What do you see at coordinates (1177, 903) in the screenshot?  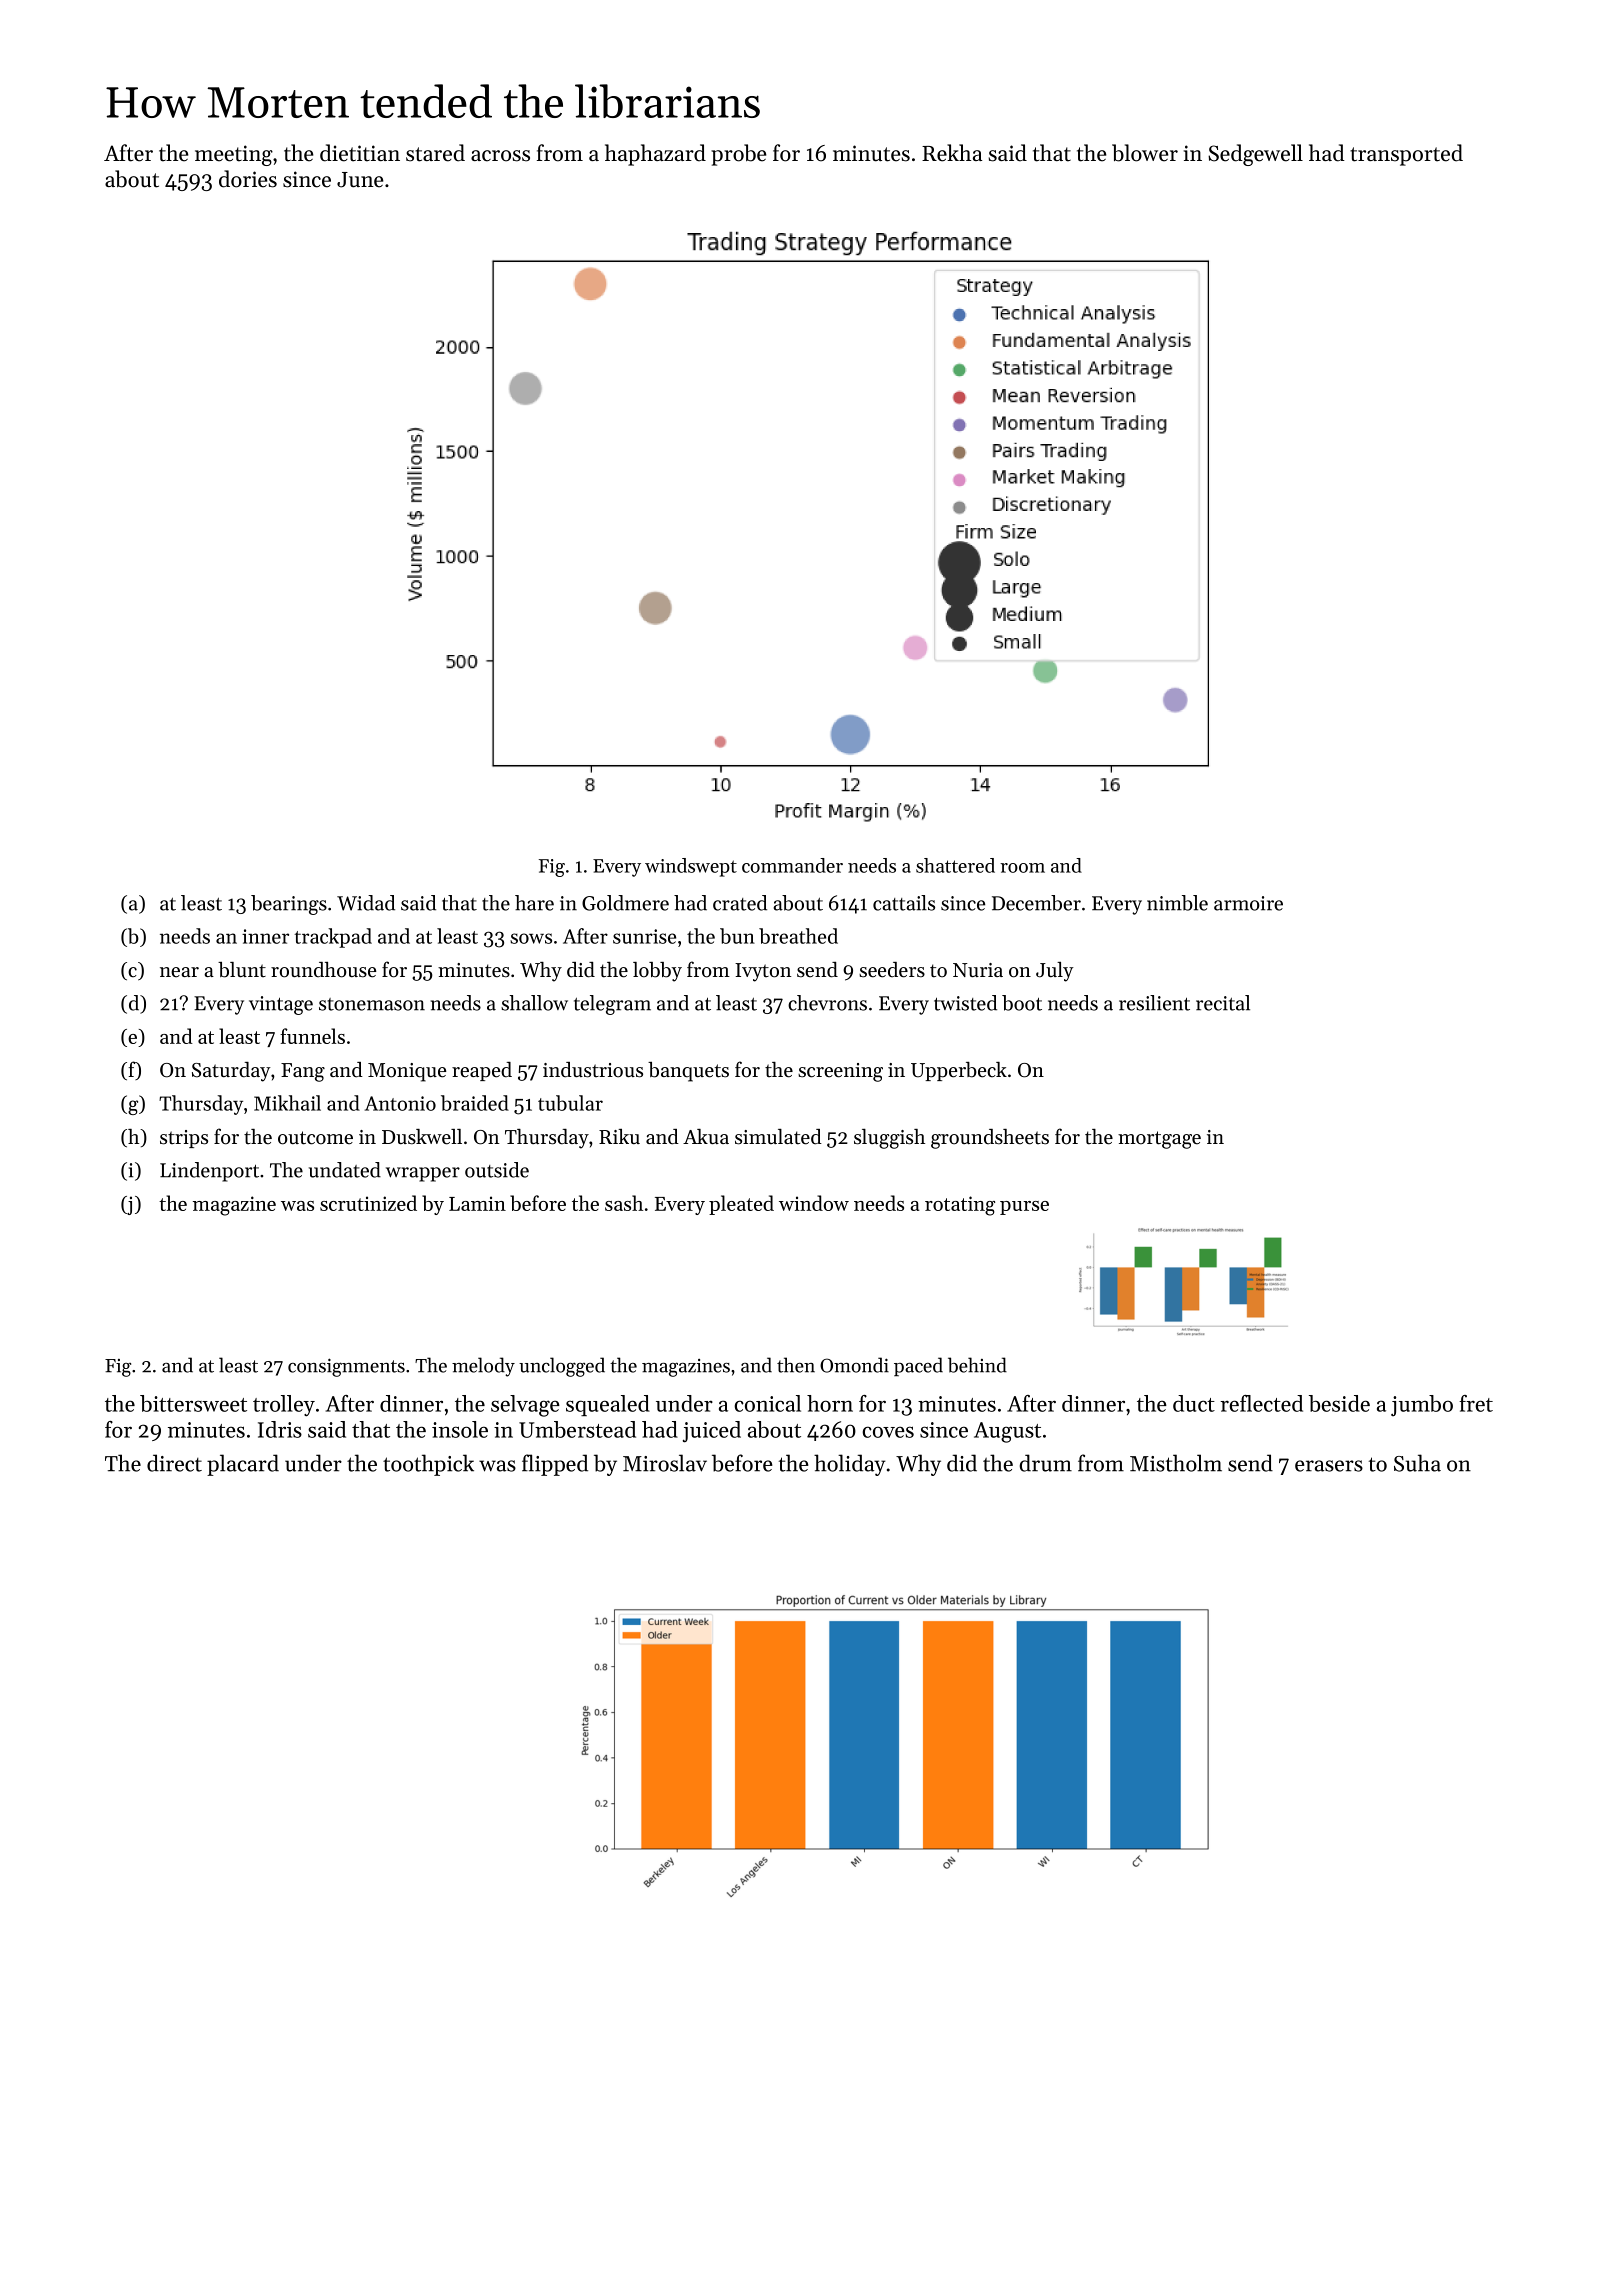 I see `nimble` at bounding box center [1177, 903].
